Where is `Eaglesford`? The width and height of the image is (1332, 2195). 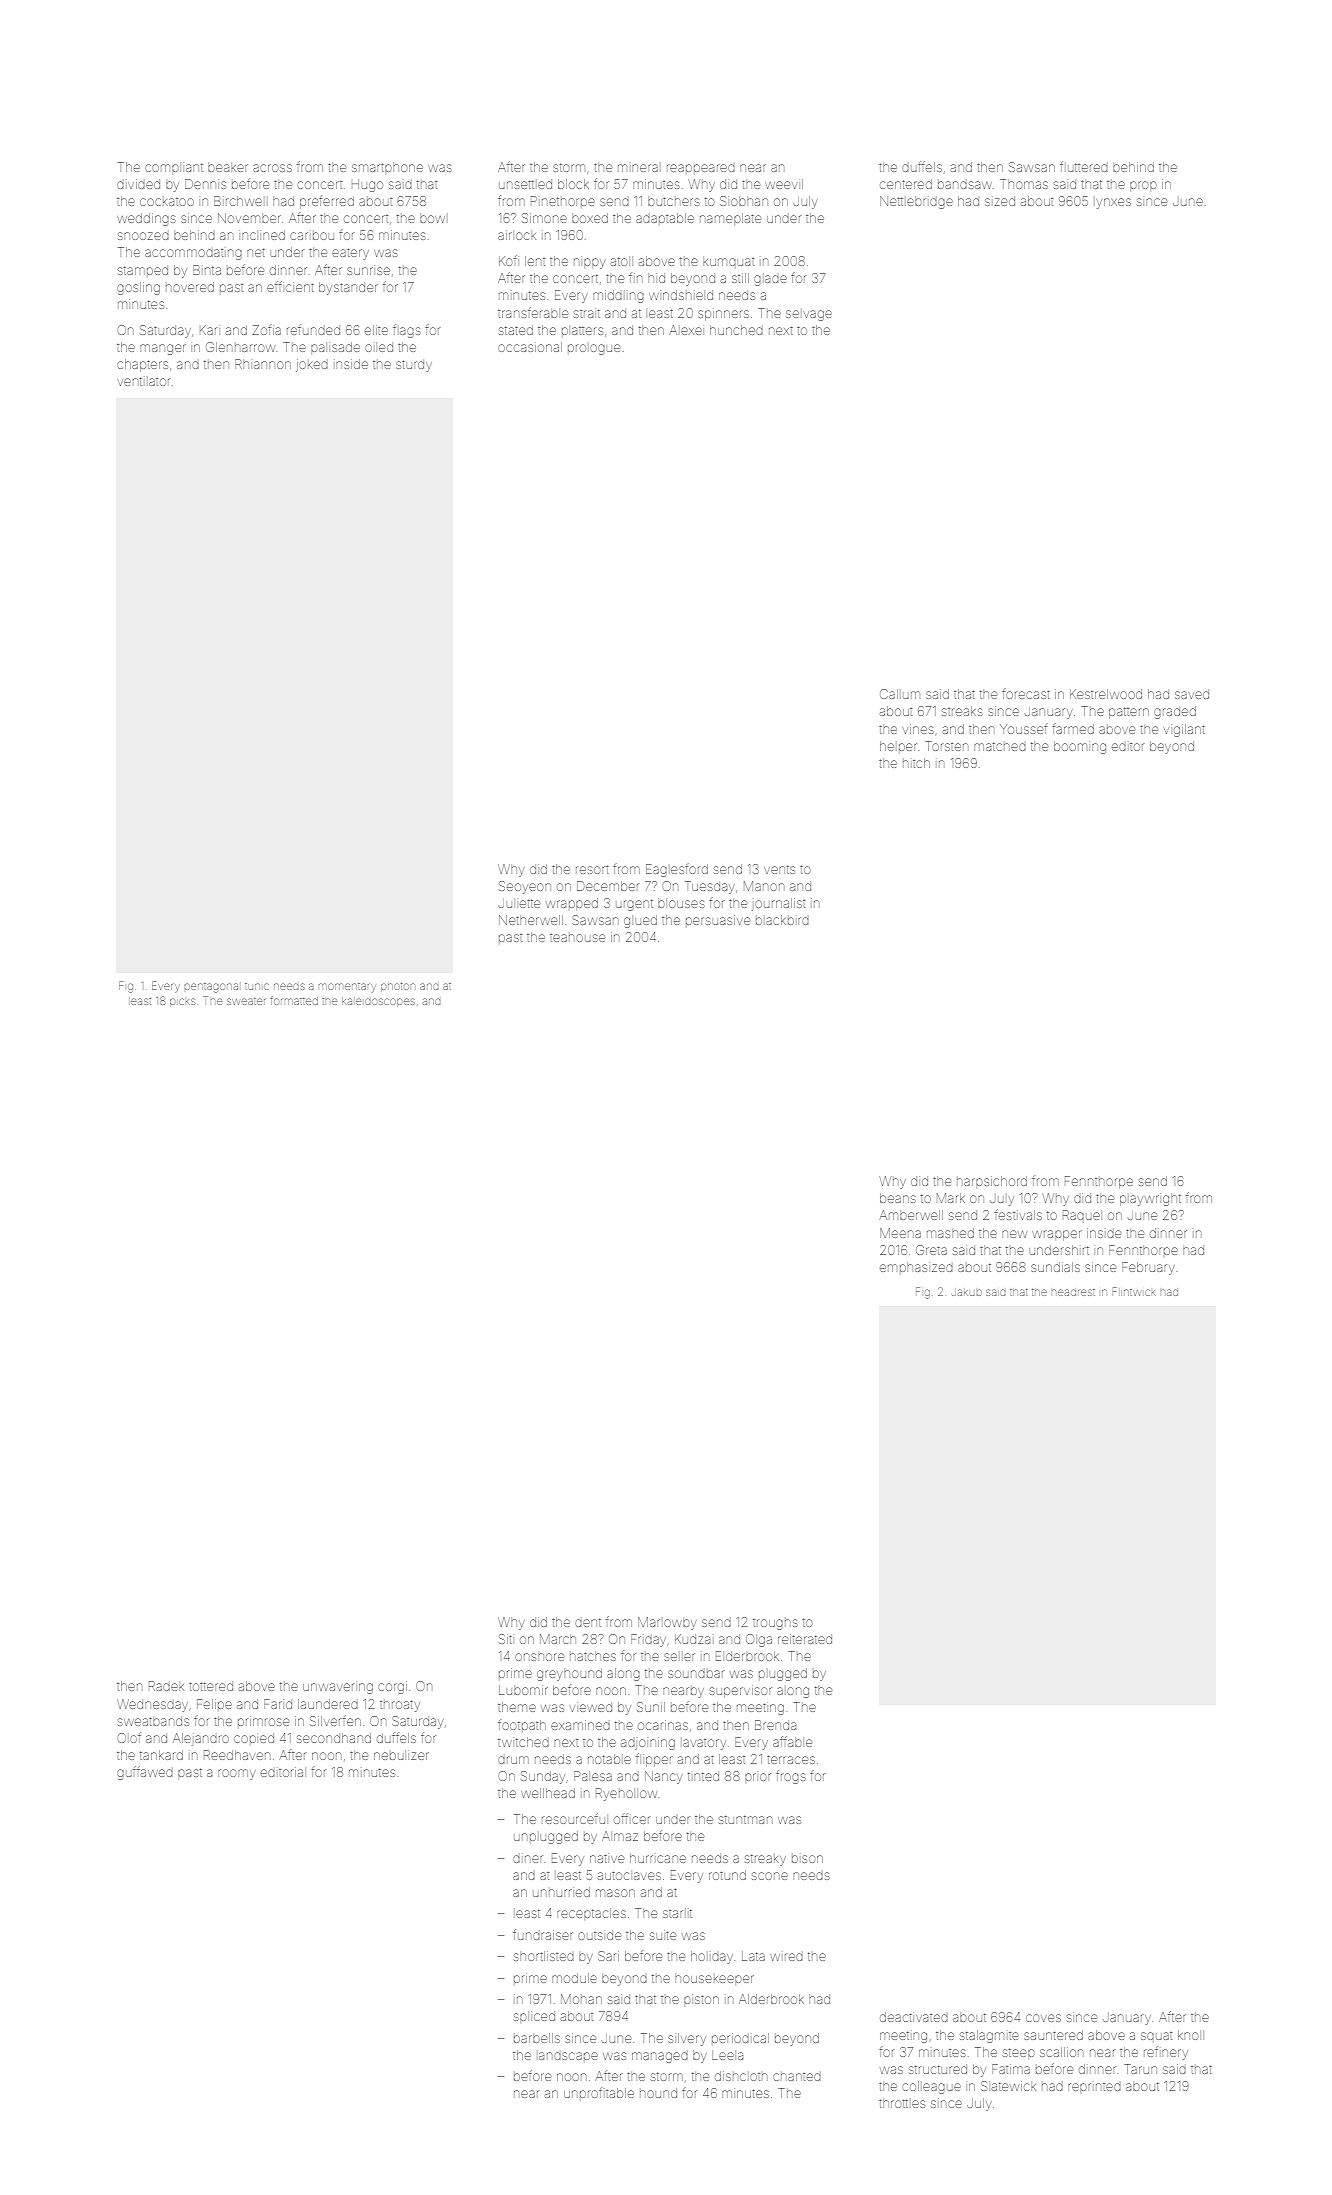 Eaglesford is located at coordinates (677, 870).
